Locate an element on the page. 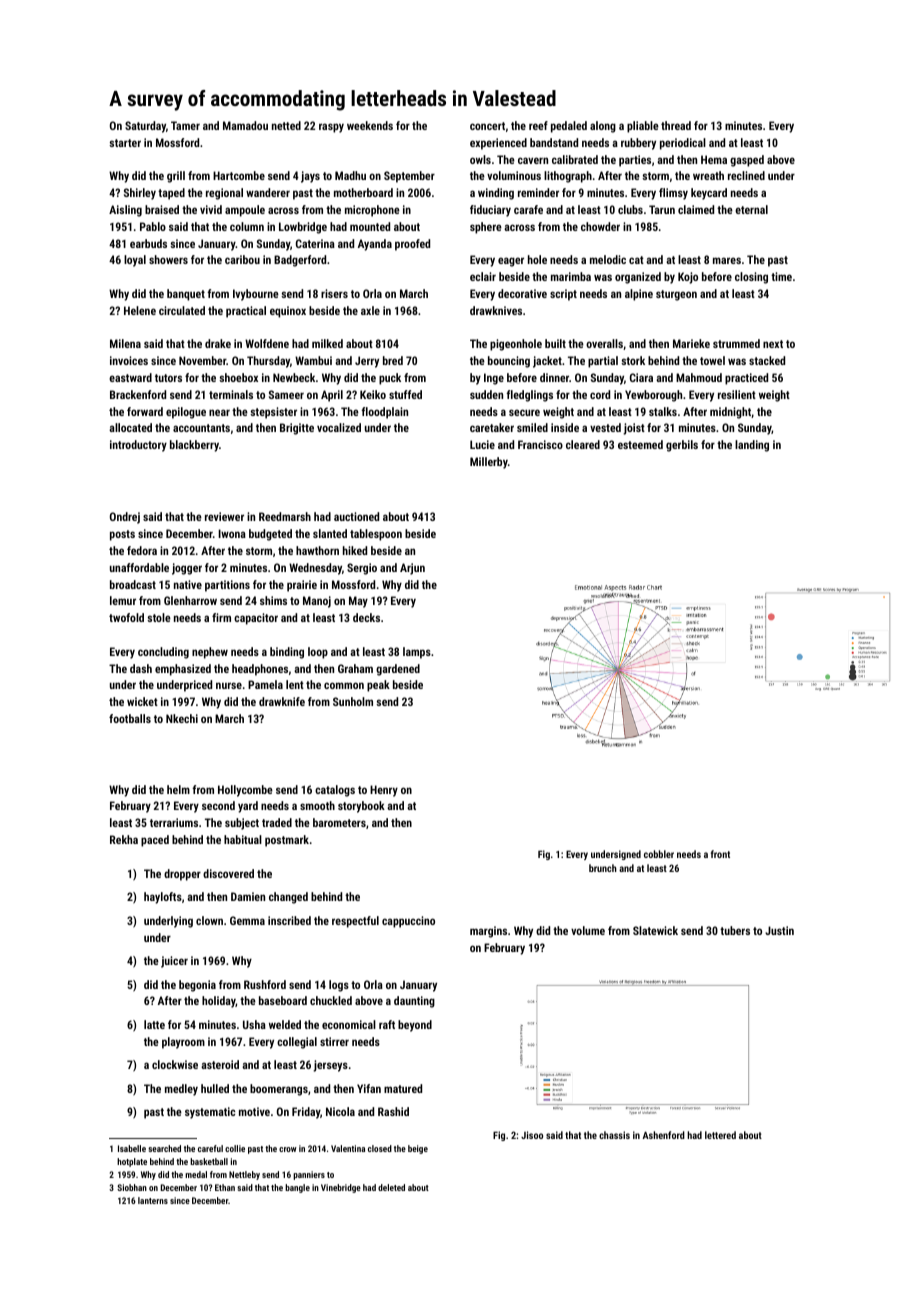  flimsy is located at coordinates (673, 194).
